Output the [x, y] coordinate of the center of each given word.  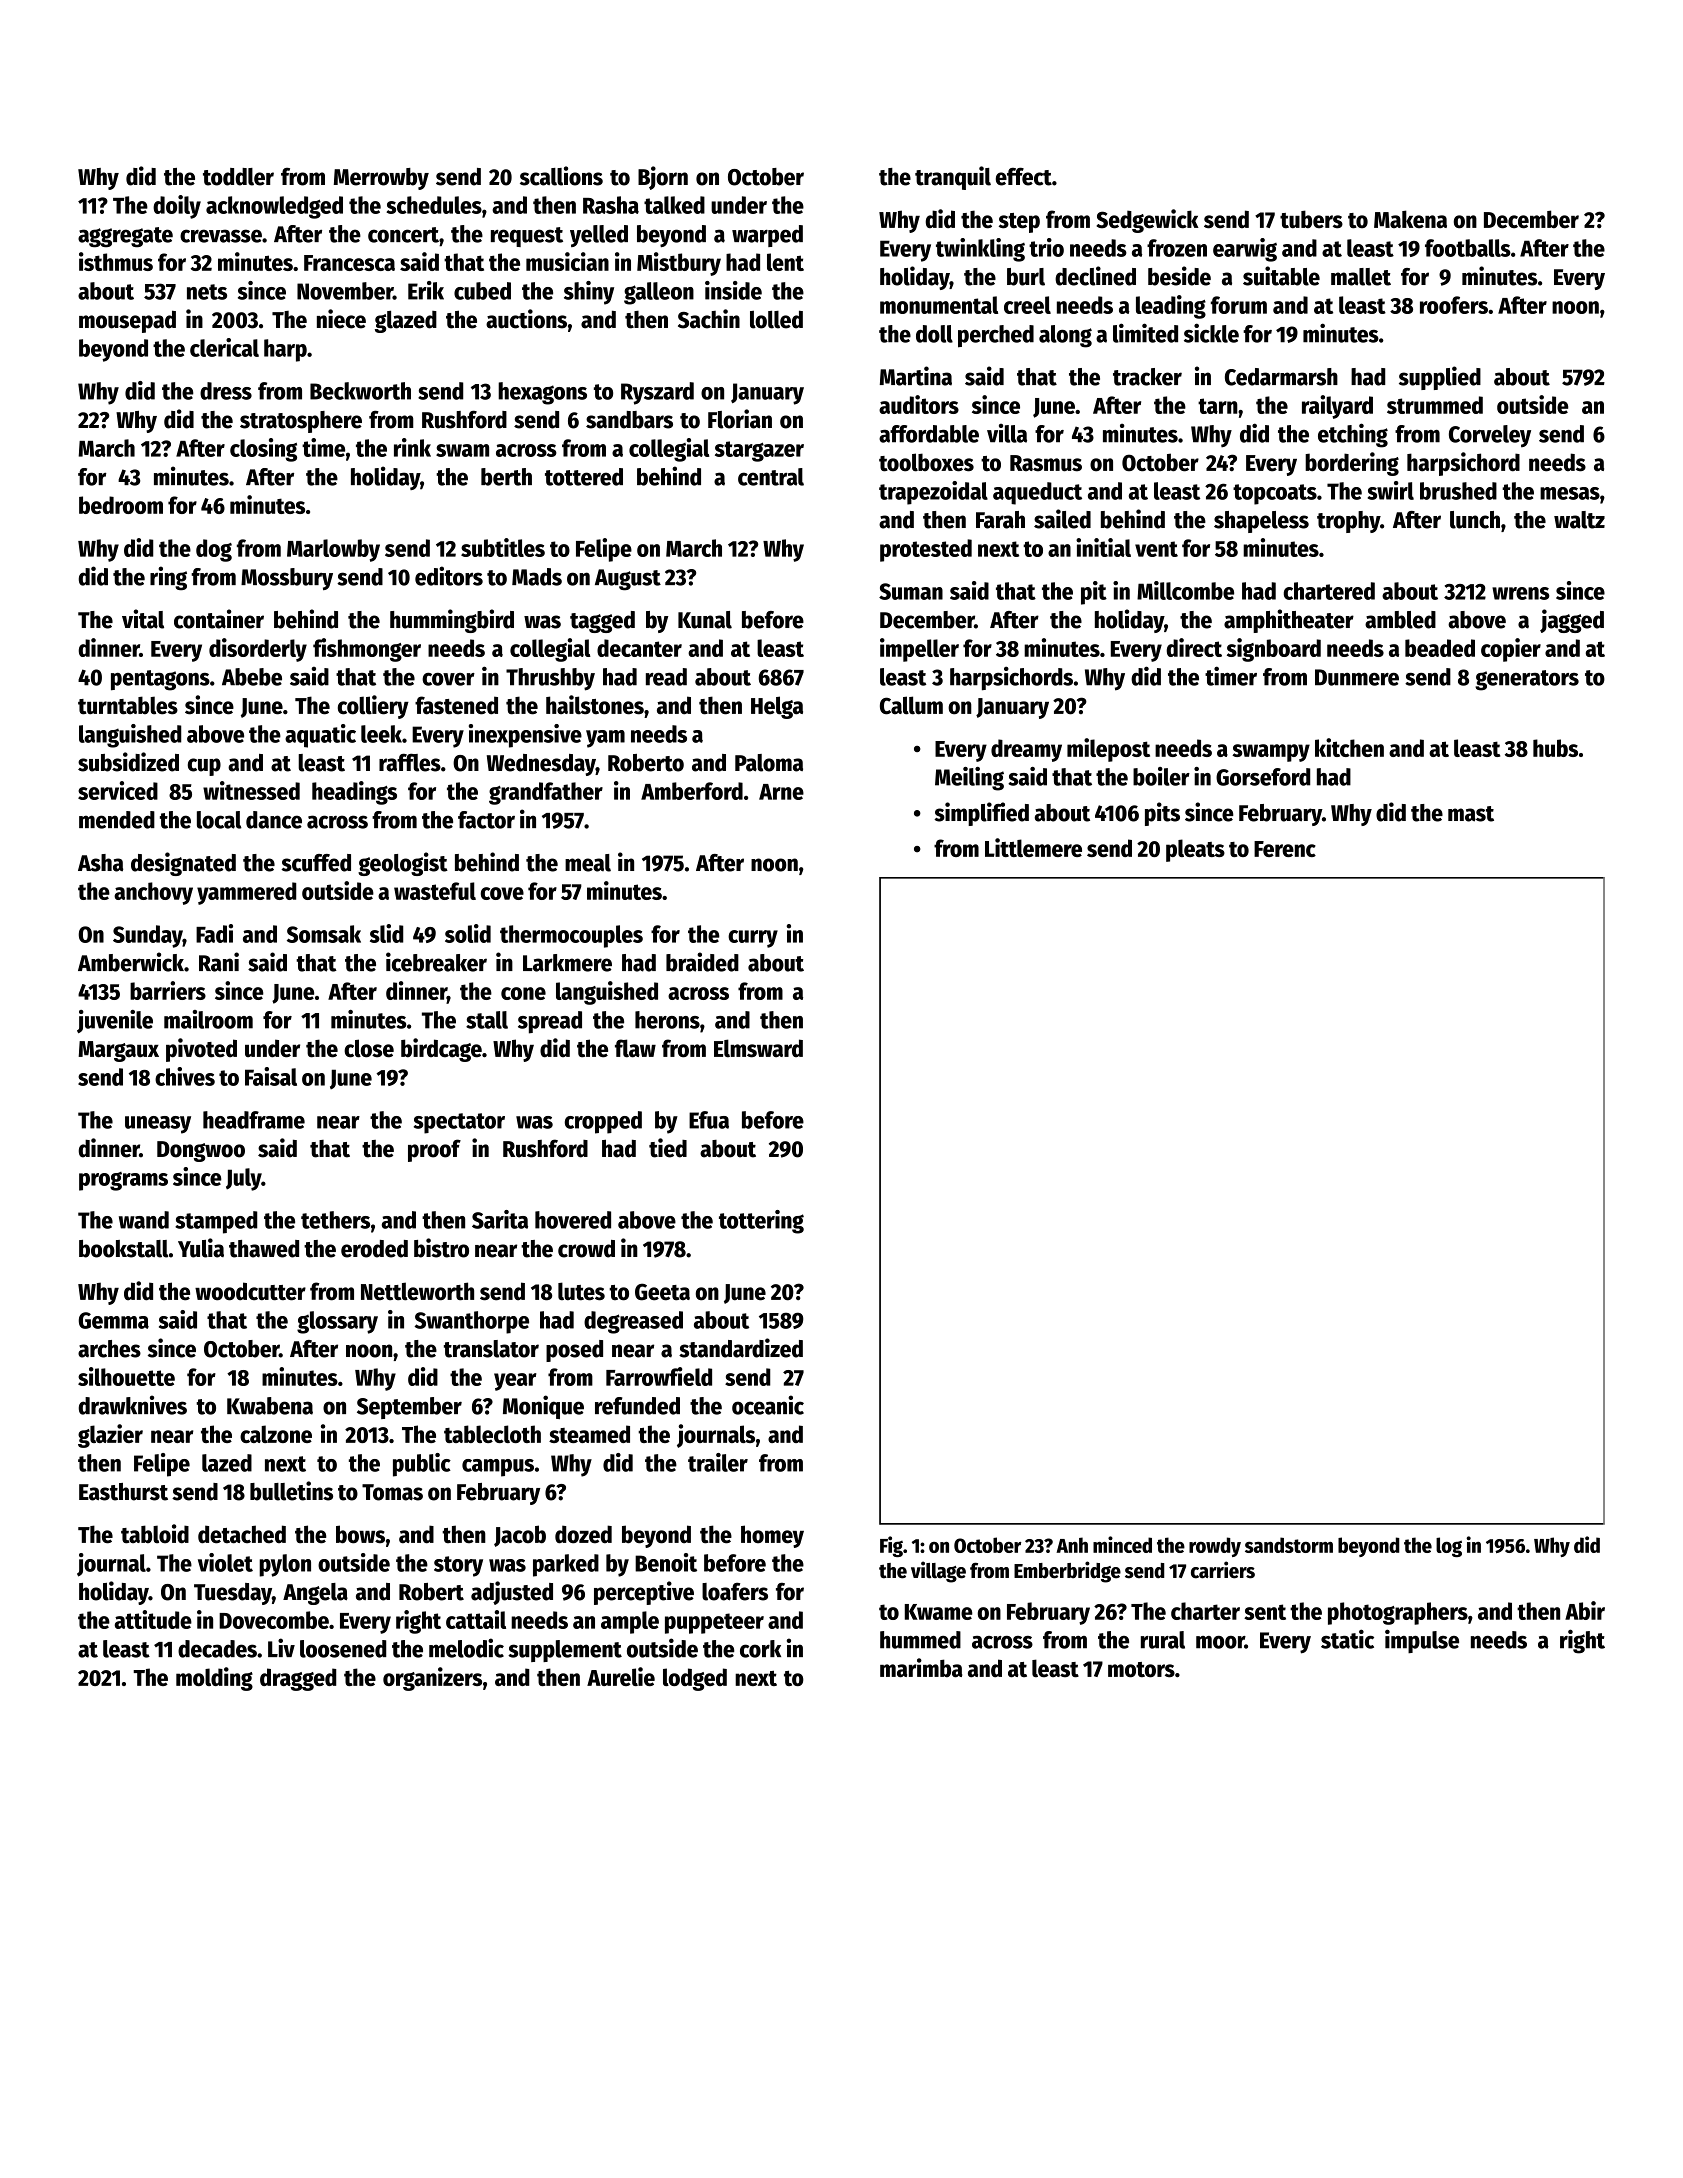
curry [753, 939]
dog [214, 550]
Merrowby [381, 179]
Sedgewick [1147, 221]
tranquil [953, 178]
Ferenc [1285, 849]
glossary [337, 1322]
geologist [403, 864]
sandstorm [1289, 1545]
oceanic [768, 1405]
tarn [1218, 406]
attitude [153, 1619]
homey [772, 1536]
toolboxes [926, 462]
